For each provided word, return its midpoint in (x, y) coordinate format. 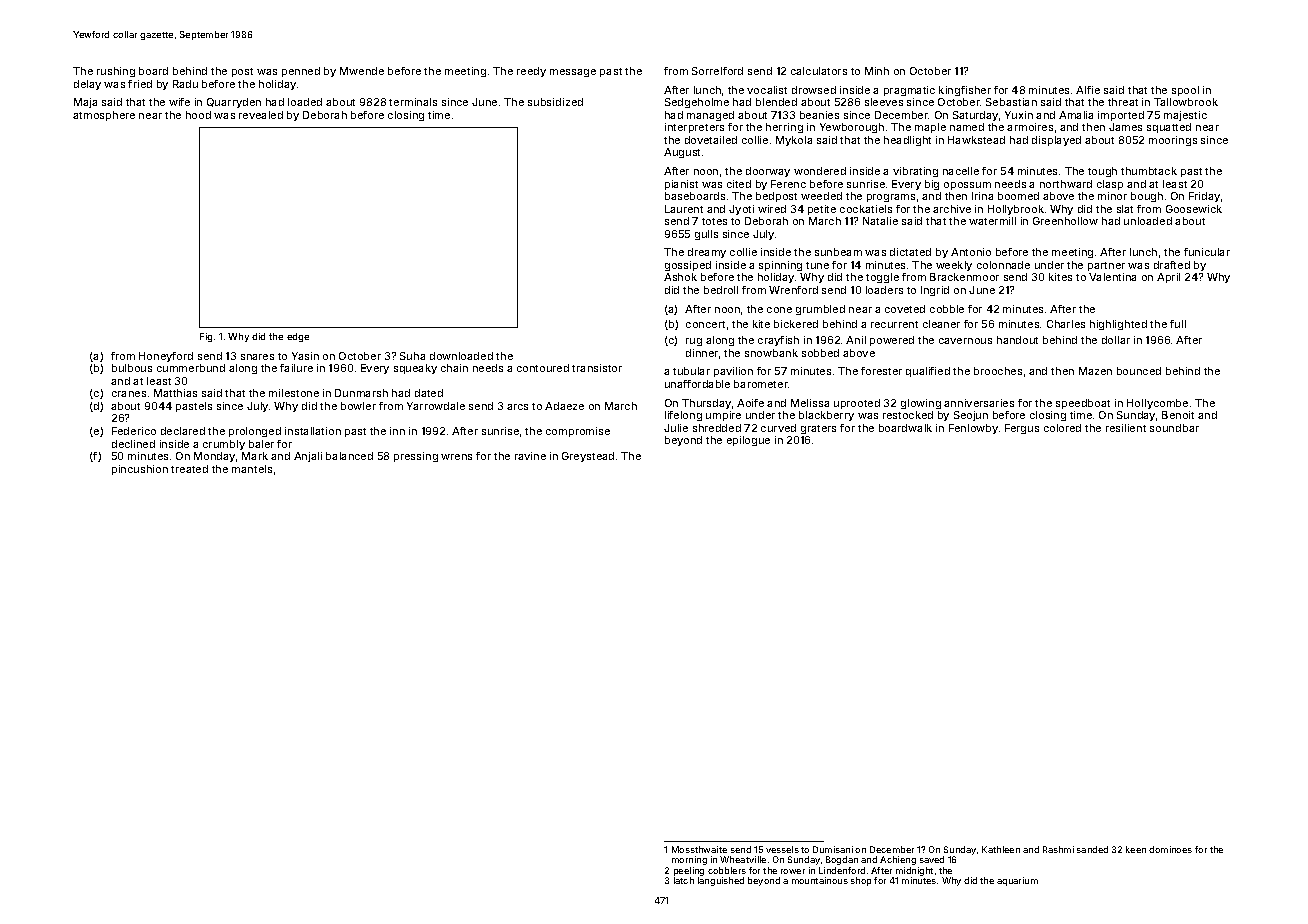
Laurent (684, 209)
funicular (1207, 252)
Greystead (588, 457)
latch (684, 880)
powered (892, 341)
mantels (252, 469)
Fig (206, 337)
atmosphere (104, 116)
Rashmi (1058, 849)
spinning (780, 266)
